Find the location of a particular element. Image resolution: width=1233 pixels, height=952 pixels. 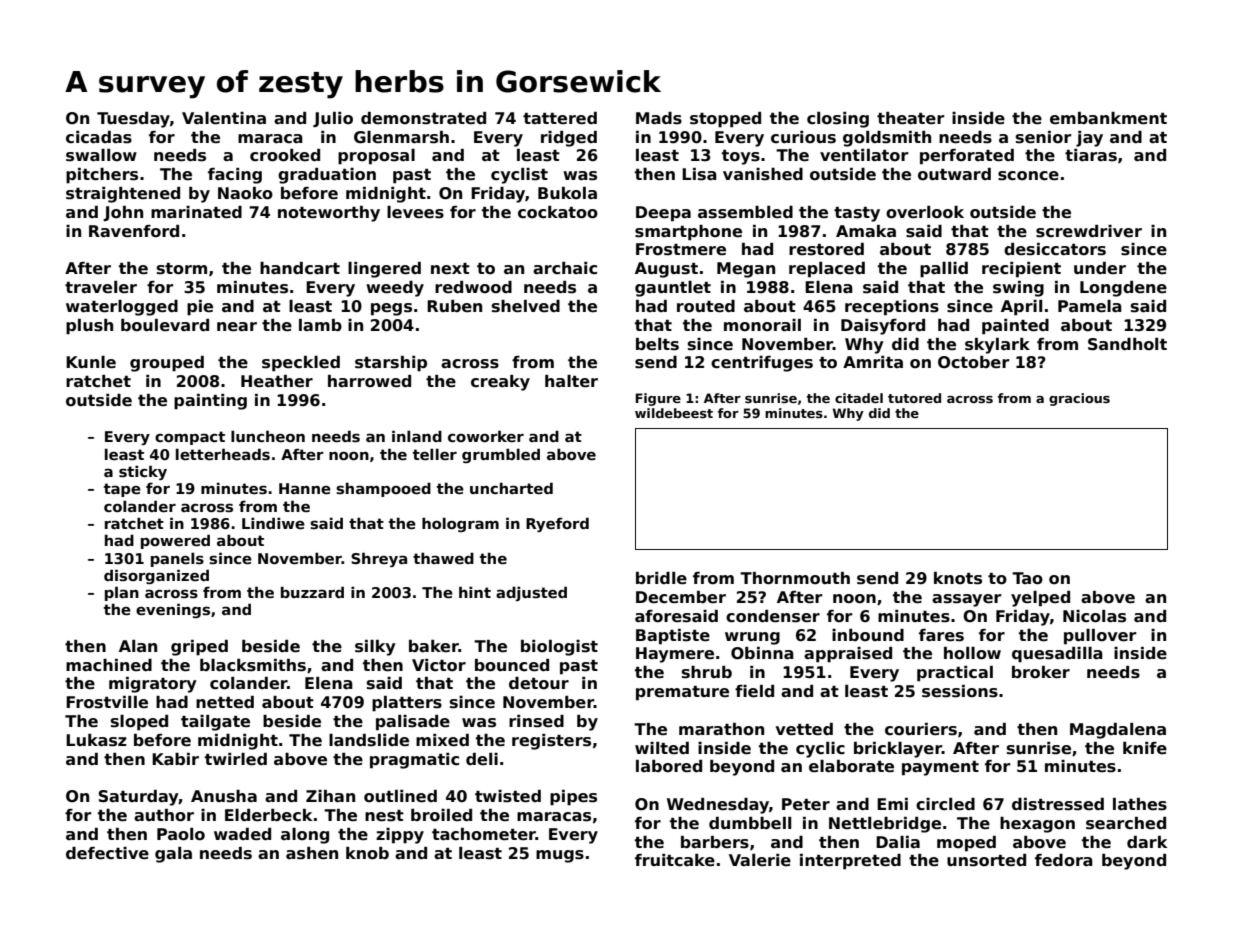

noteworthy is located at coordinates (329, 214).
